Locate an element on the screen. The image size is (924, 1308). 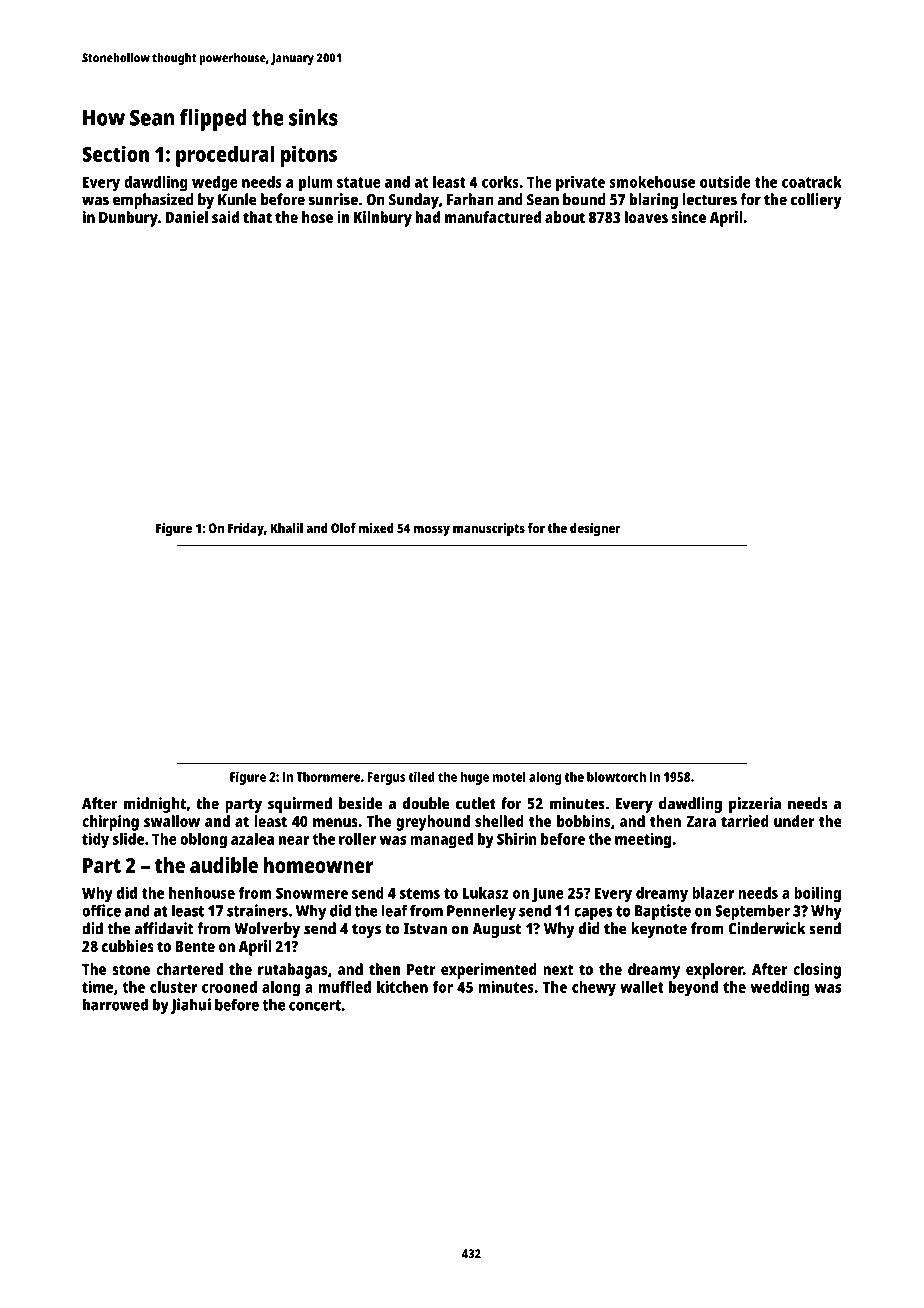
midnight is located at coordinates (155, 805).
